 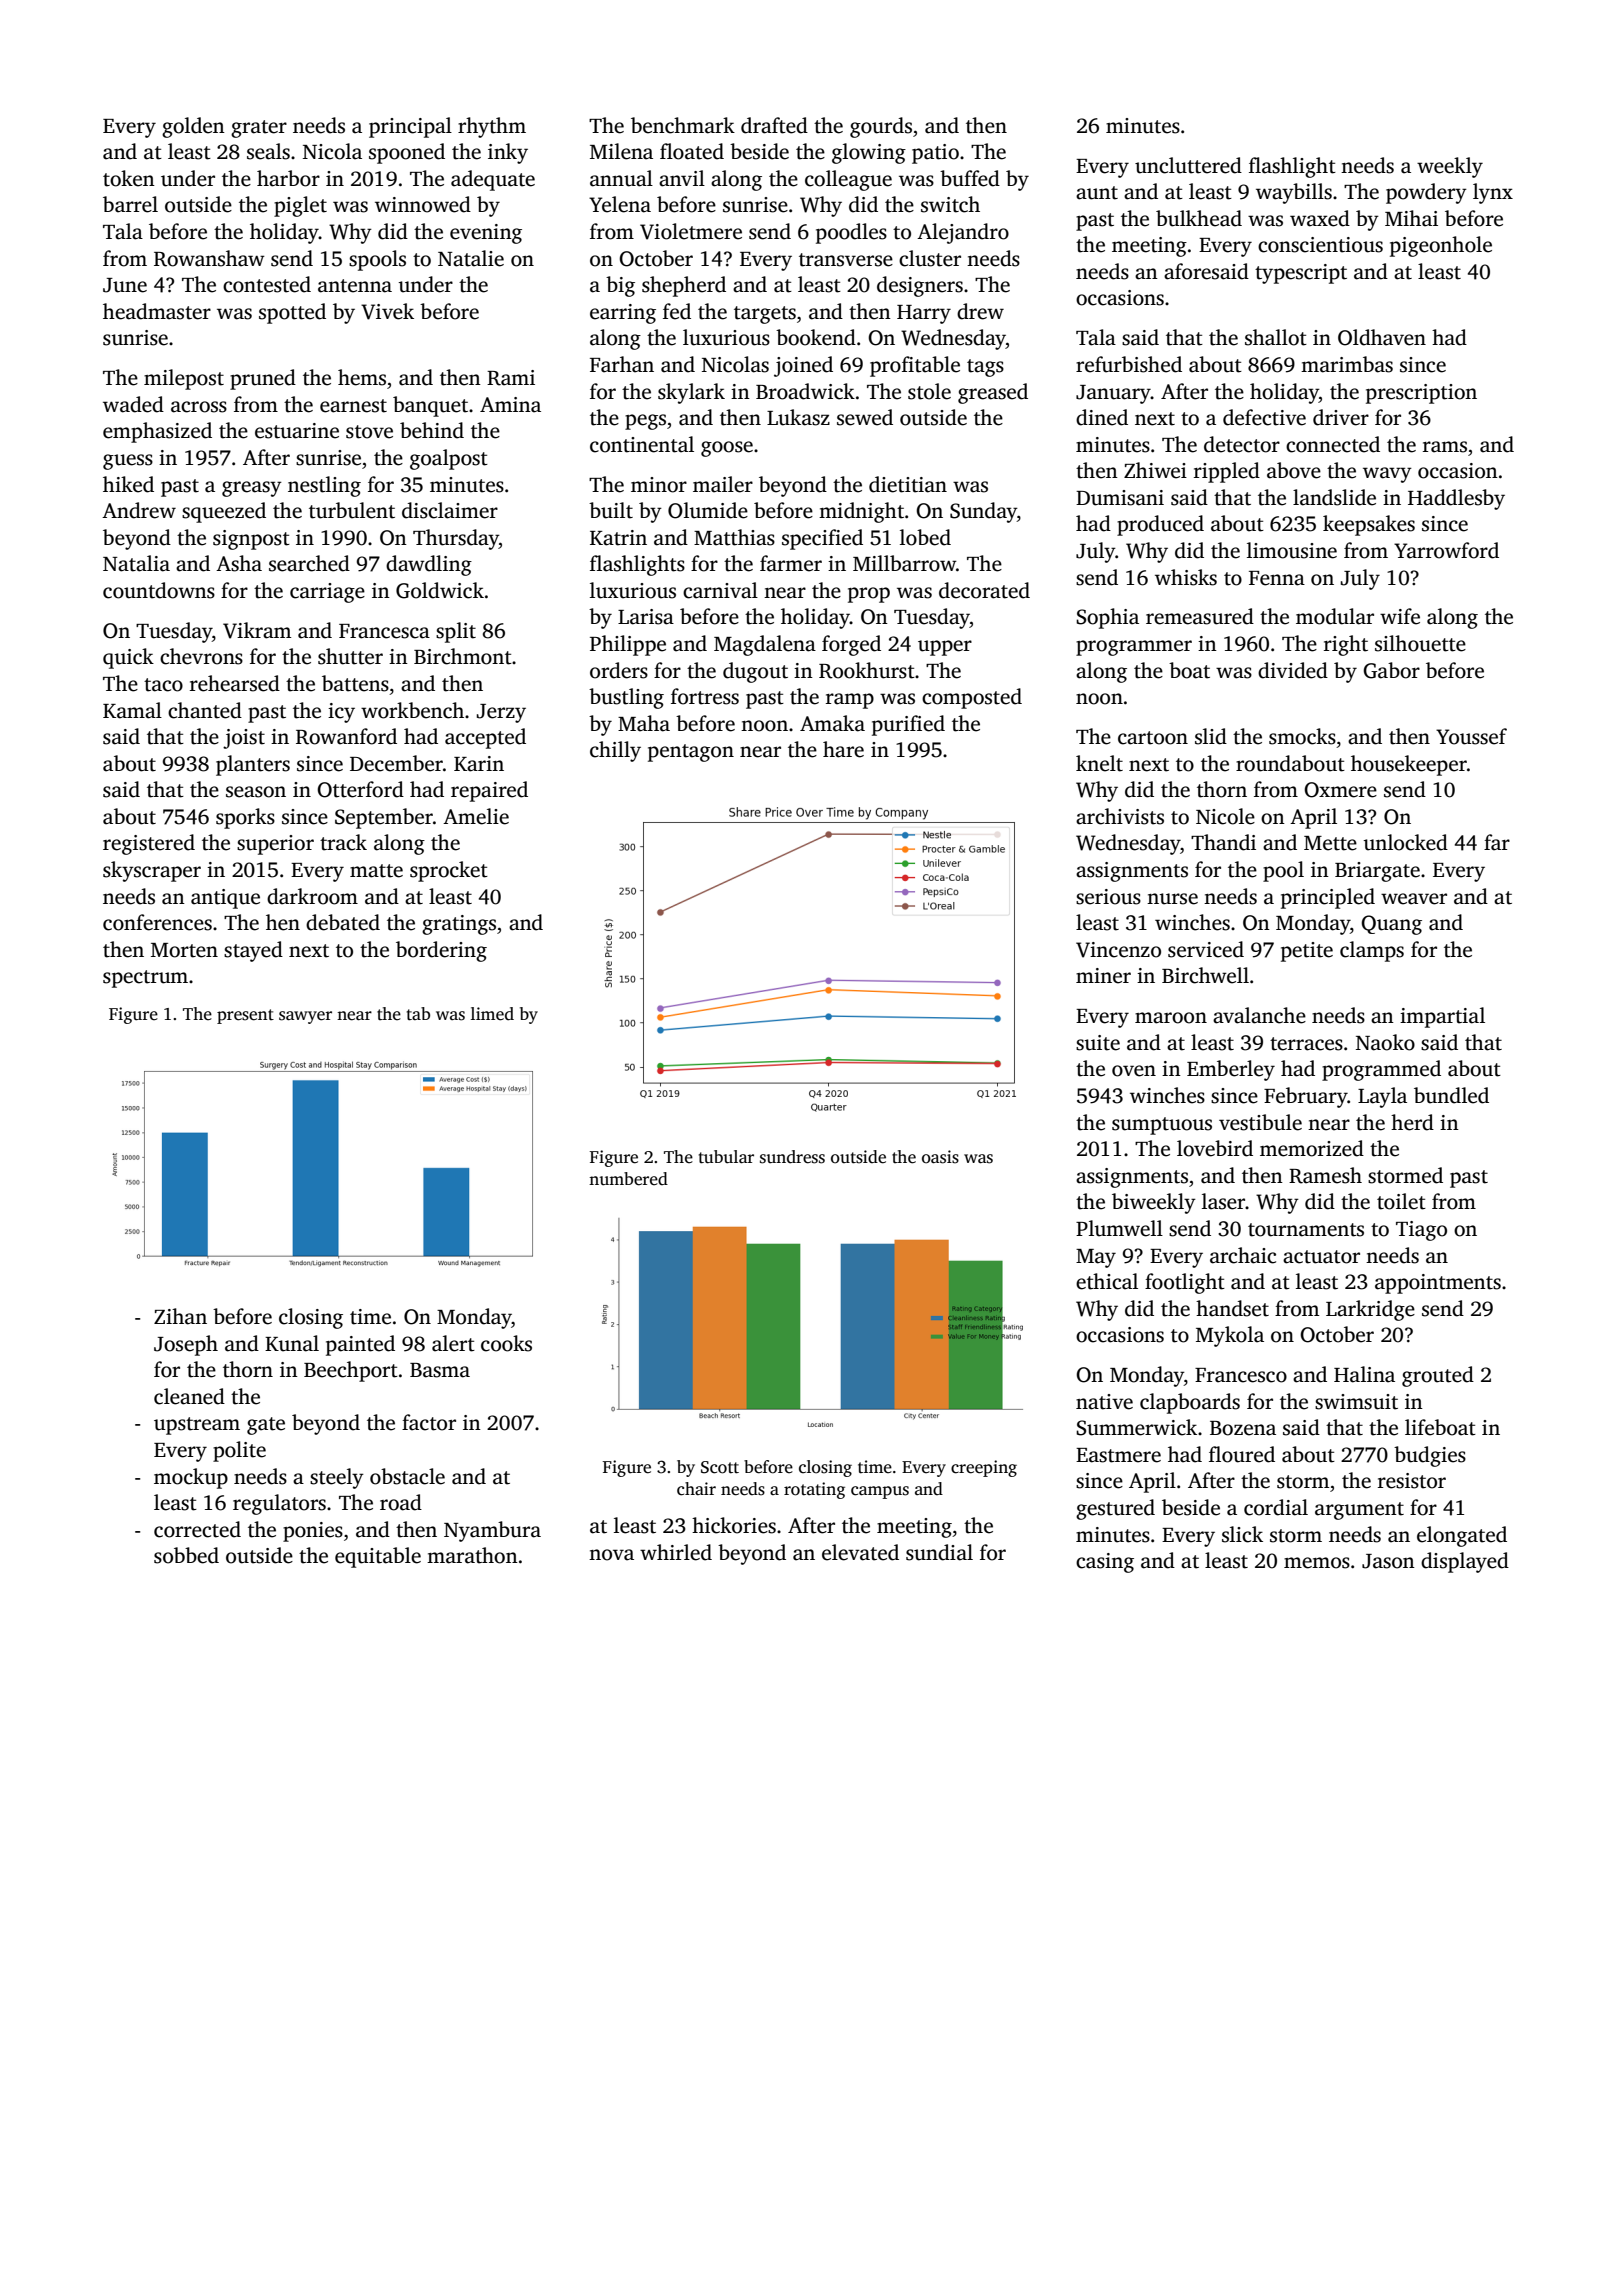 I want to click on dugout, so click(x=755, y=672).
